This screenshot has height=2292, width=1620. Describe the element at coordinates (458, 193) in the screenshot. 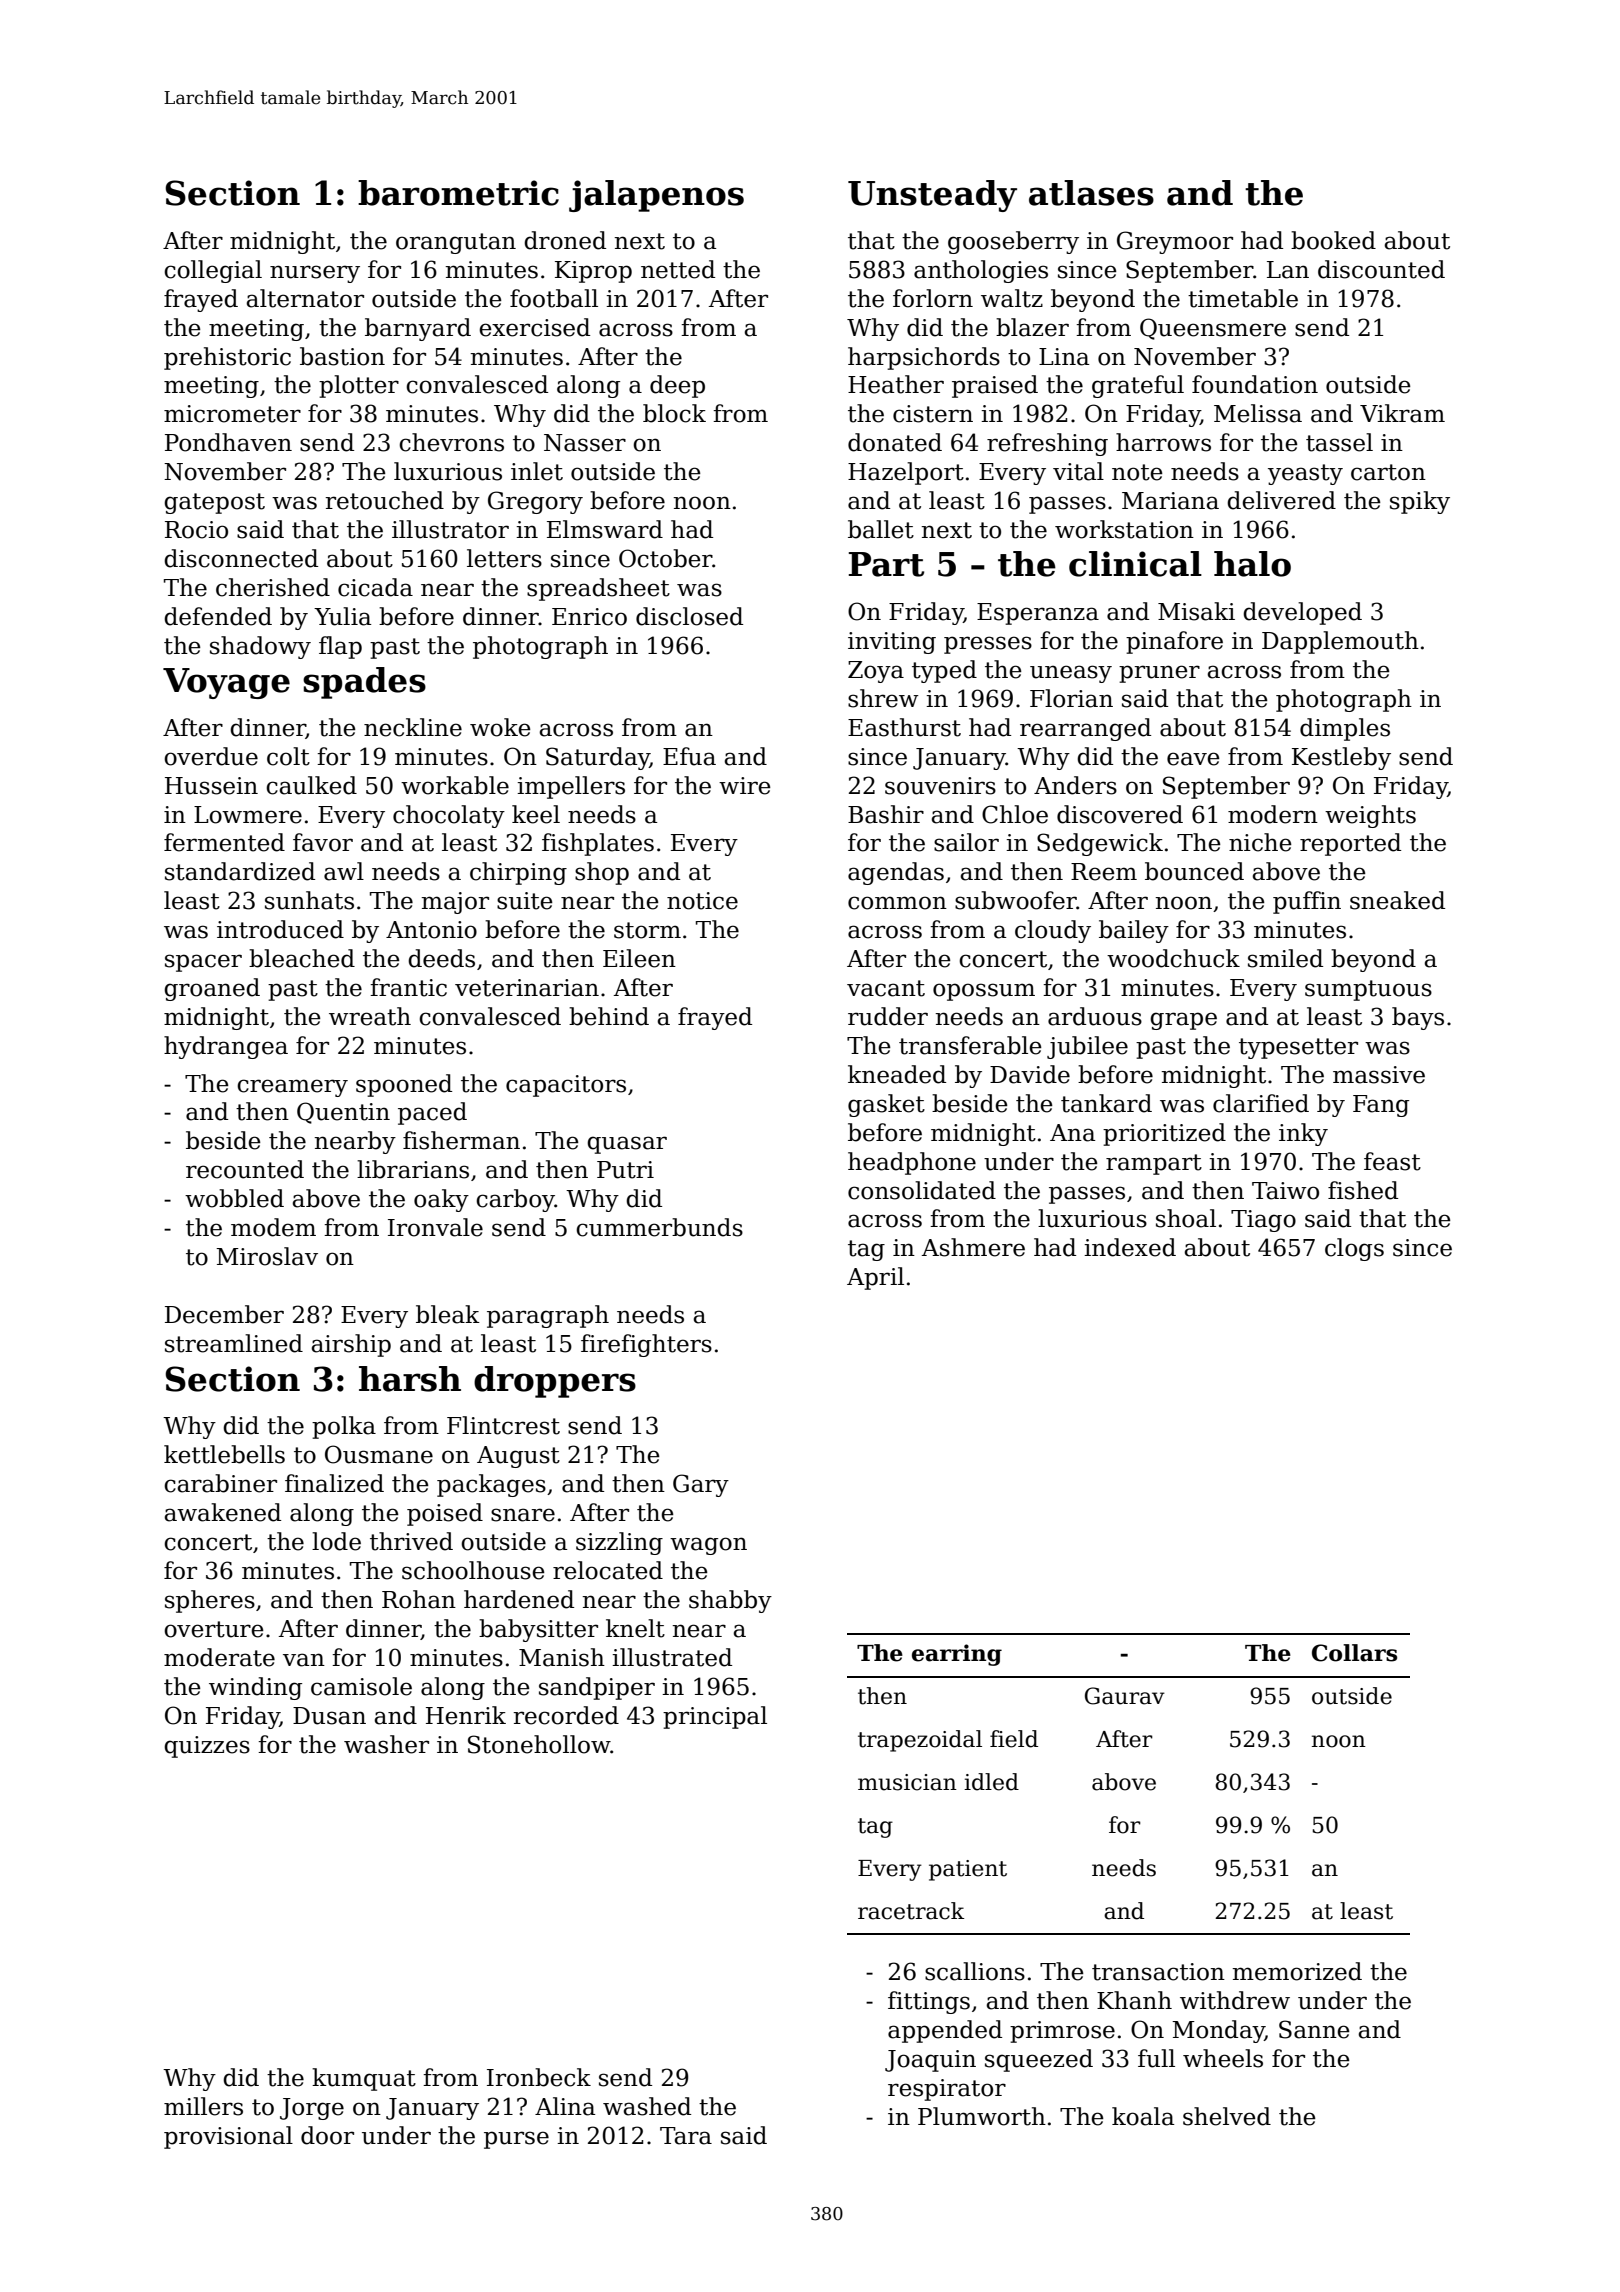

I see `barometric` at that location.
